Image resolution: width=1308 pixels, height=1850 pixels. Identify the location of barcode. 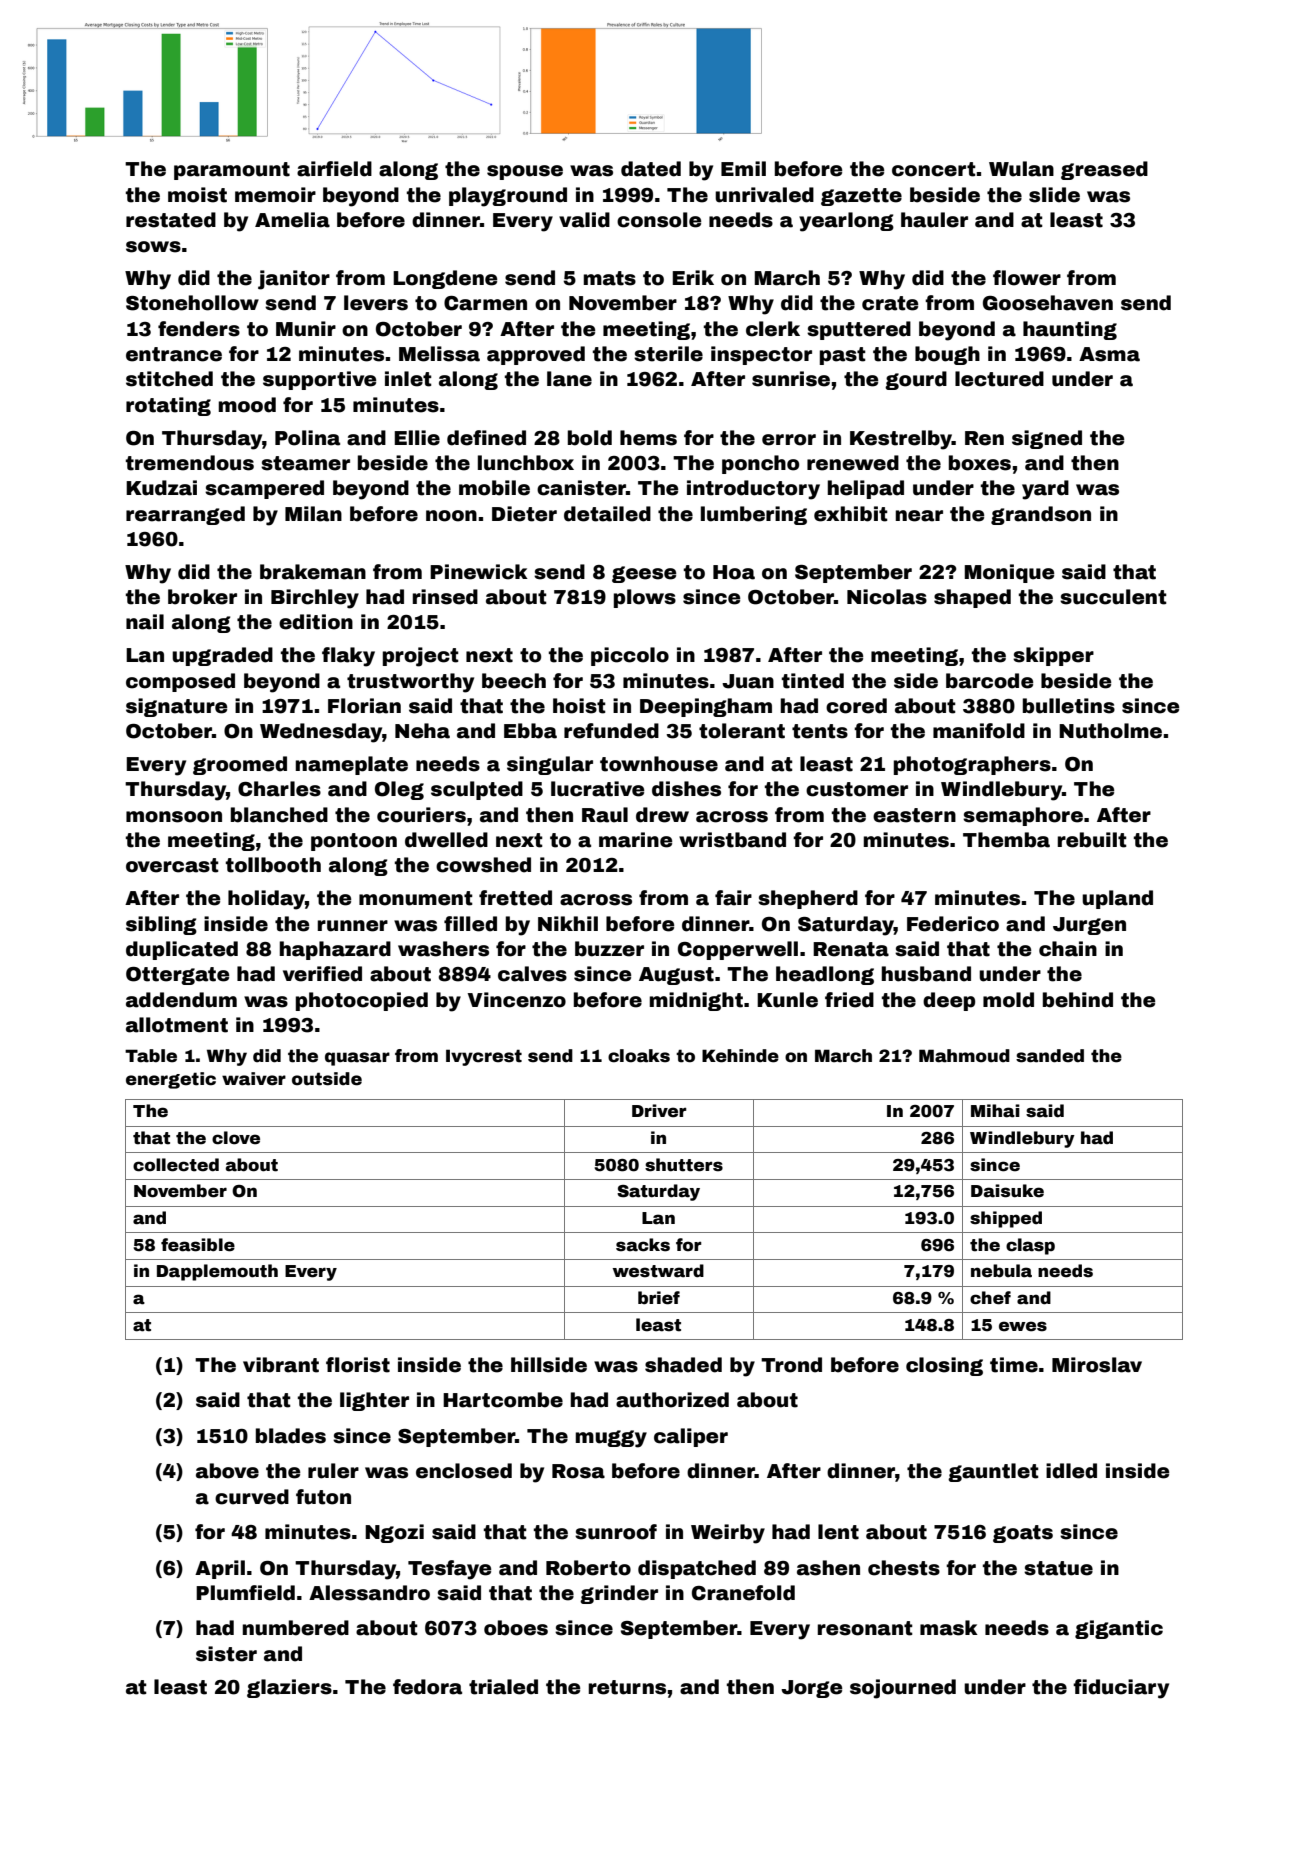
(989, 681).
